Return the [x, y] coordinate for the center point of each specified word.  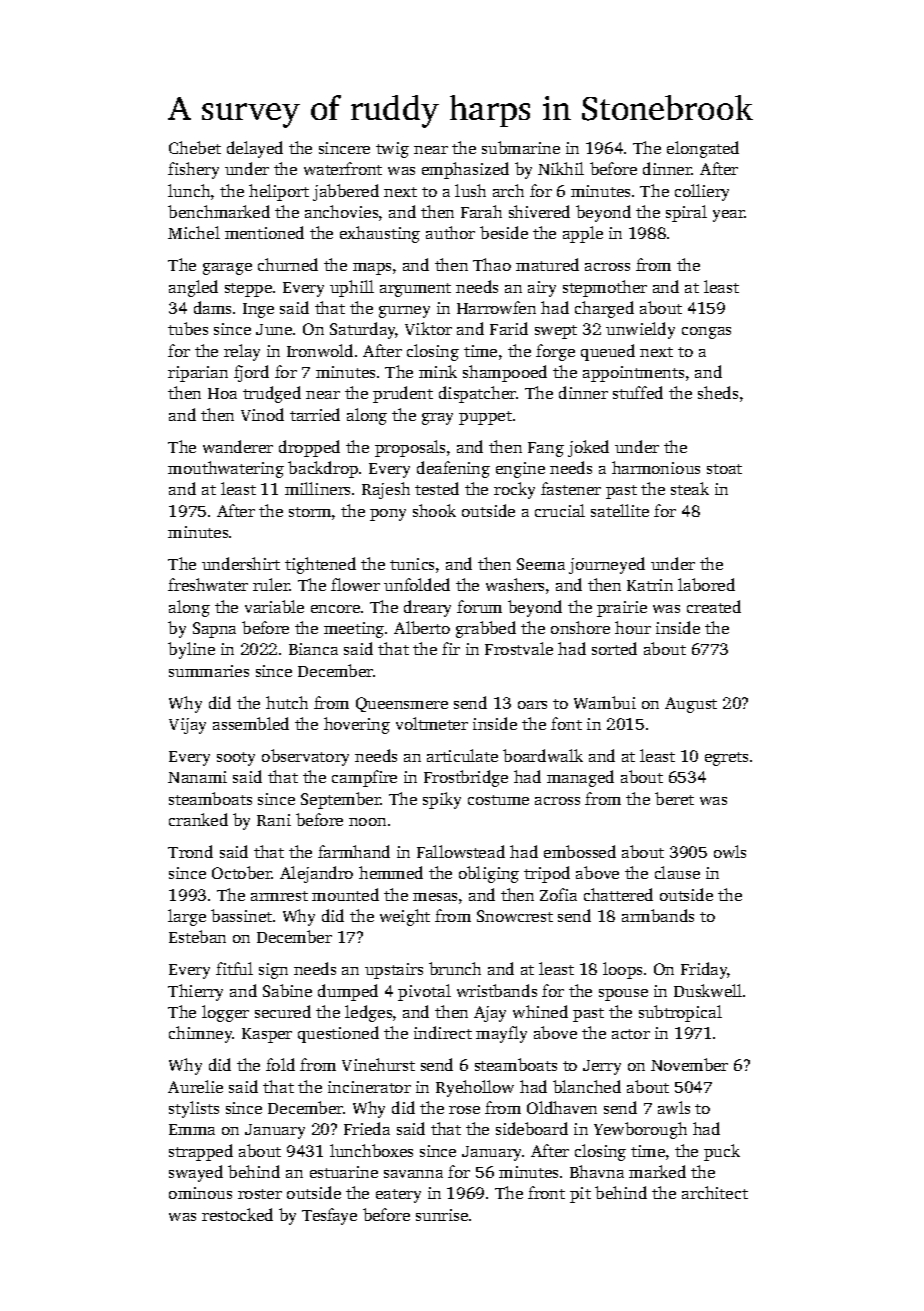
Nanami [197, 777]
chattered [618, 894]
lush [470, 190]
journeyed [607, 565]
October [242, 872]
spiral [686, 213]
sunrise [442, 1215]
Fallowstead [461, 851]
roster [260, 1194]
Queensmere [402, 704]
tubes [188, 328]
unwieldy [640, 330]
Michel [194, 232]
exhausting [380, 234]
